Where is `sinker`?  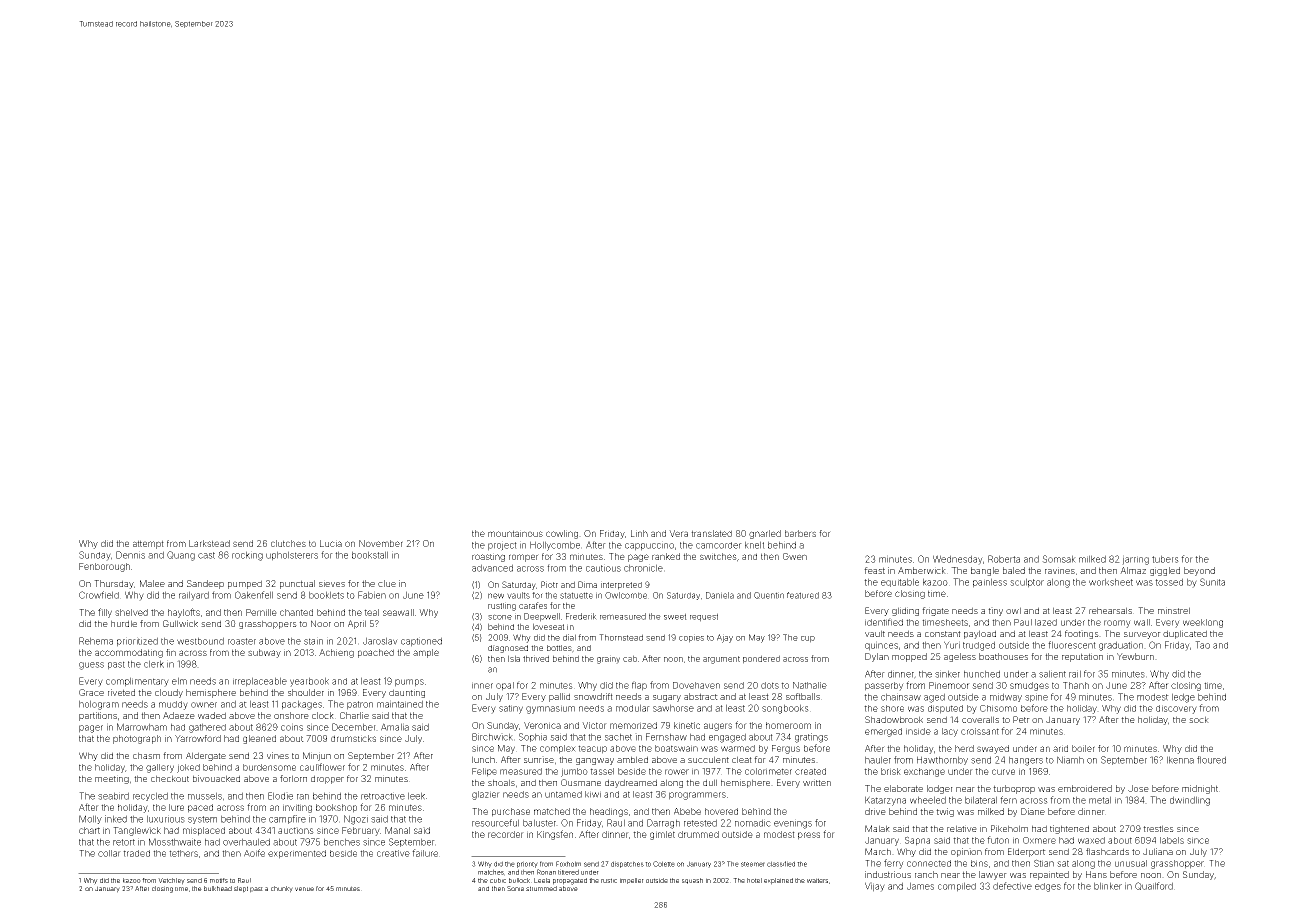
sinker is located at coordinates (947, 674).
